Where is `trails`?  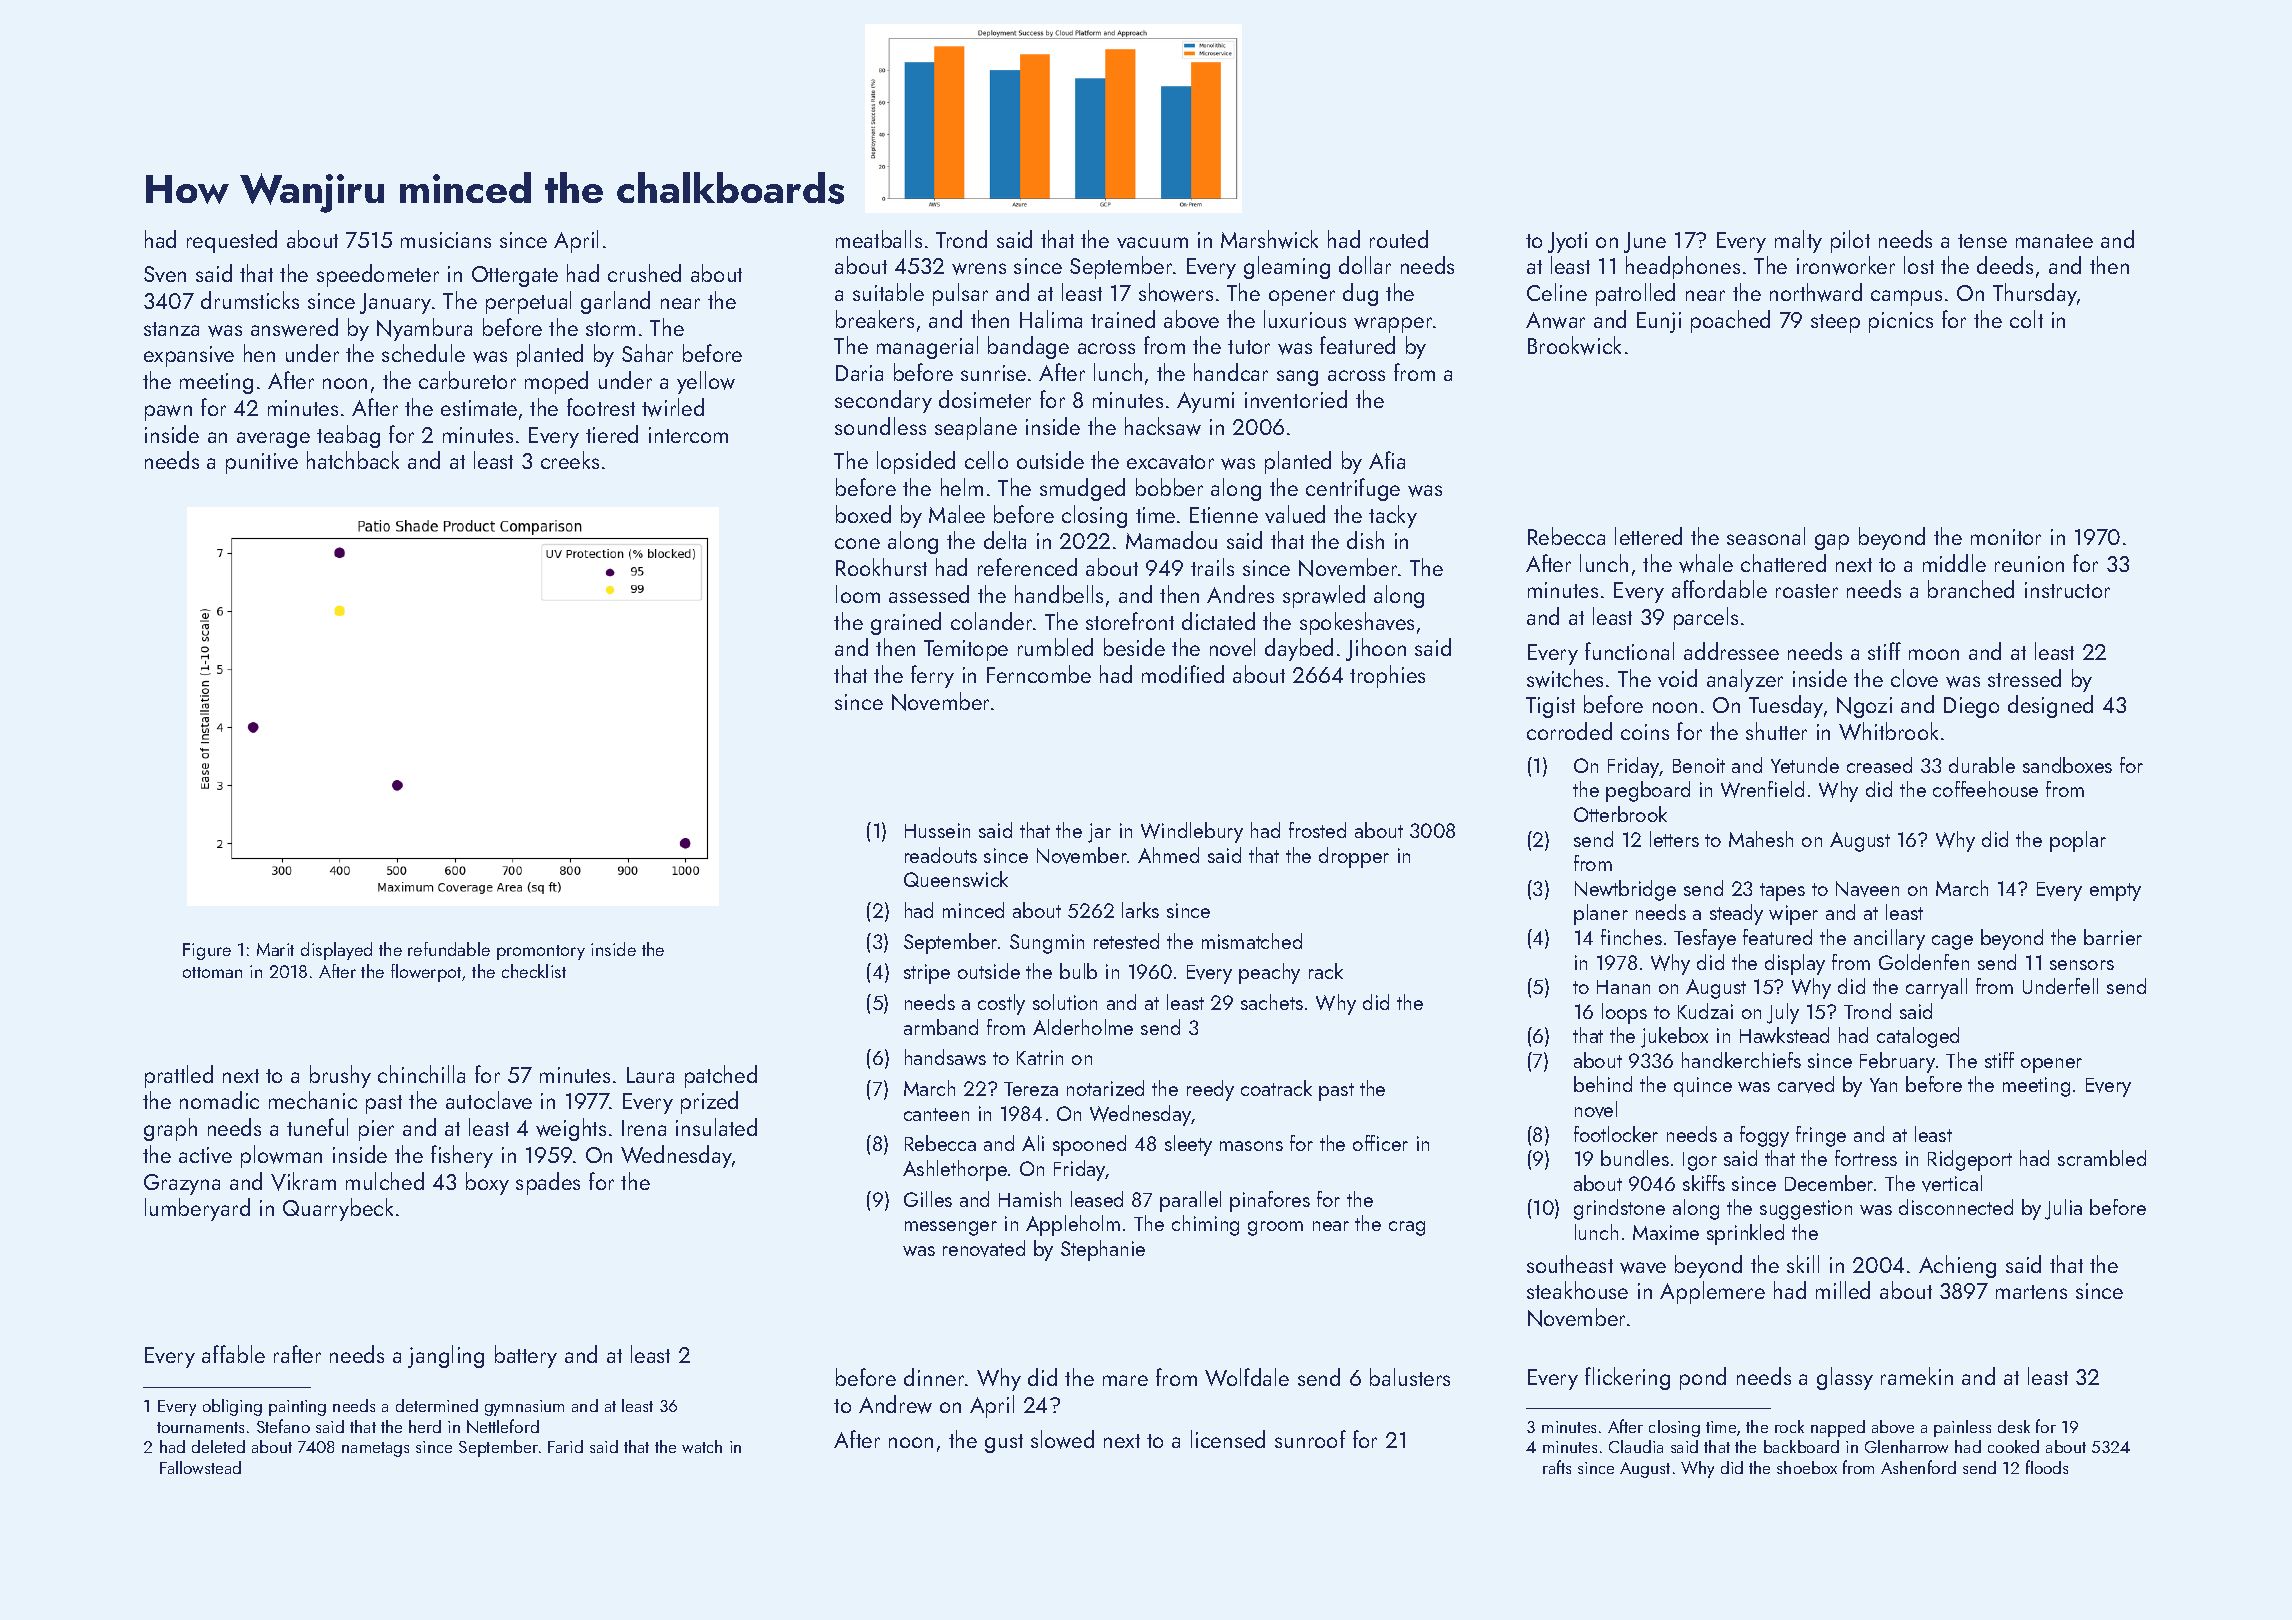 trails is located at coordinates (1212, 567).
